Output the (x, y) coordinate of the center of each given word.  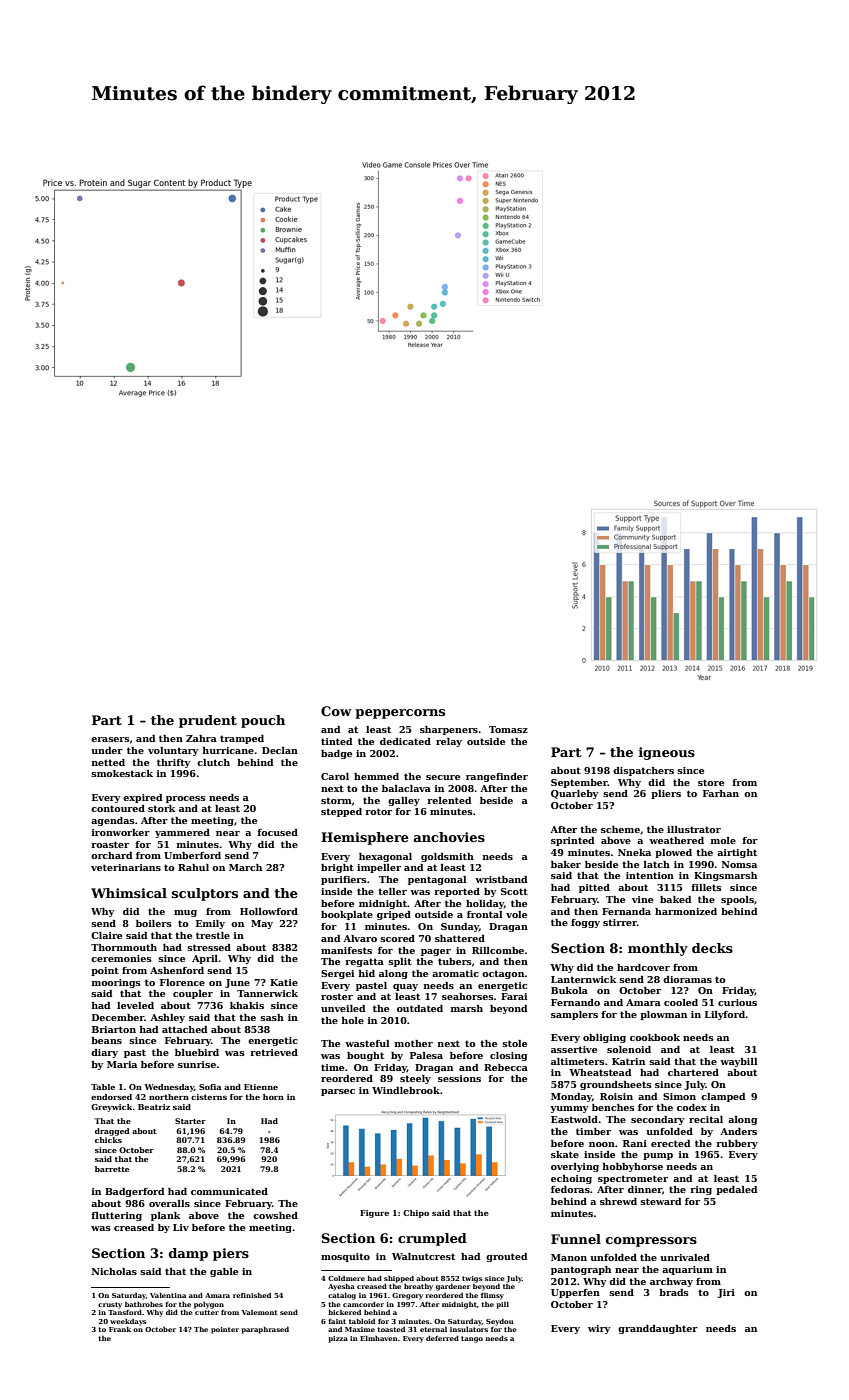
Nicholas (114, 1271)
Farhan (721, 793)
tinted (336, 741)
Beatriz (154, 1107)
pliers (666, 794)
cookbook (655, 1037)
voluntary (173, 751)
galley (404, 801)
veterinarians (126, 867)
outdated (420, 1008)
